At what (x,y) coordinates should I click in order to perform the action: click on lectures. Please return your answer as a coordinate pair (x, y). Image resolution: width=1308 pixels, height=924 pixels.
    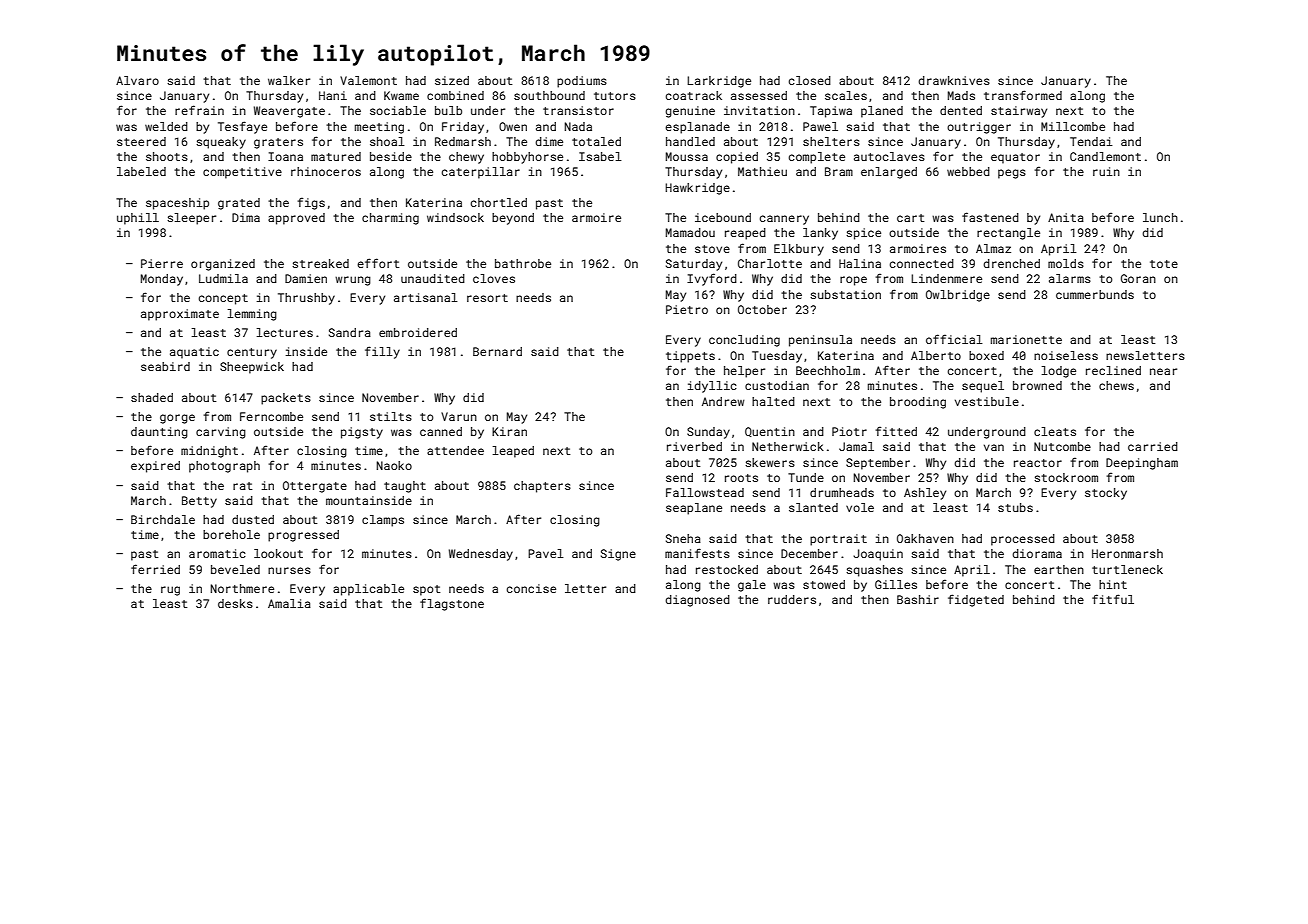
    Looking at the image, I should click on (285, 332).
